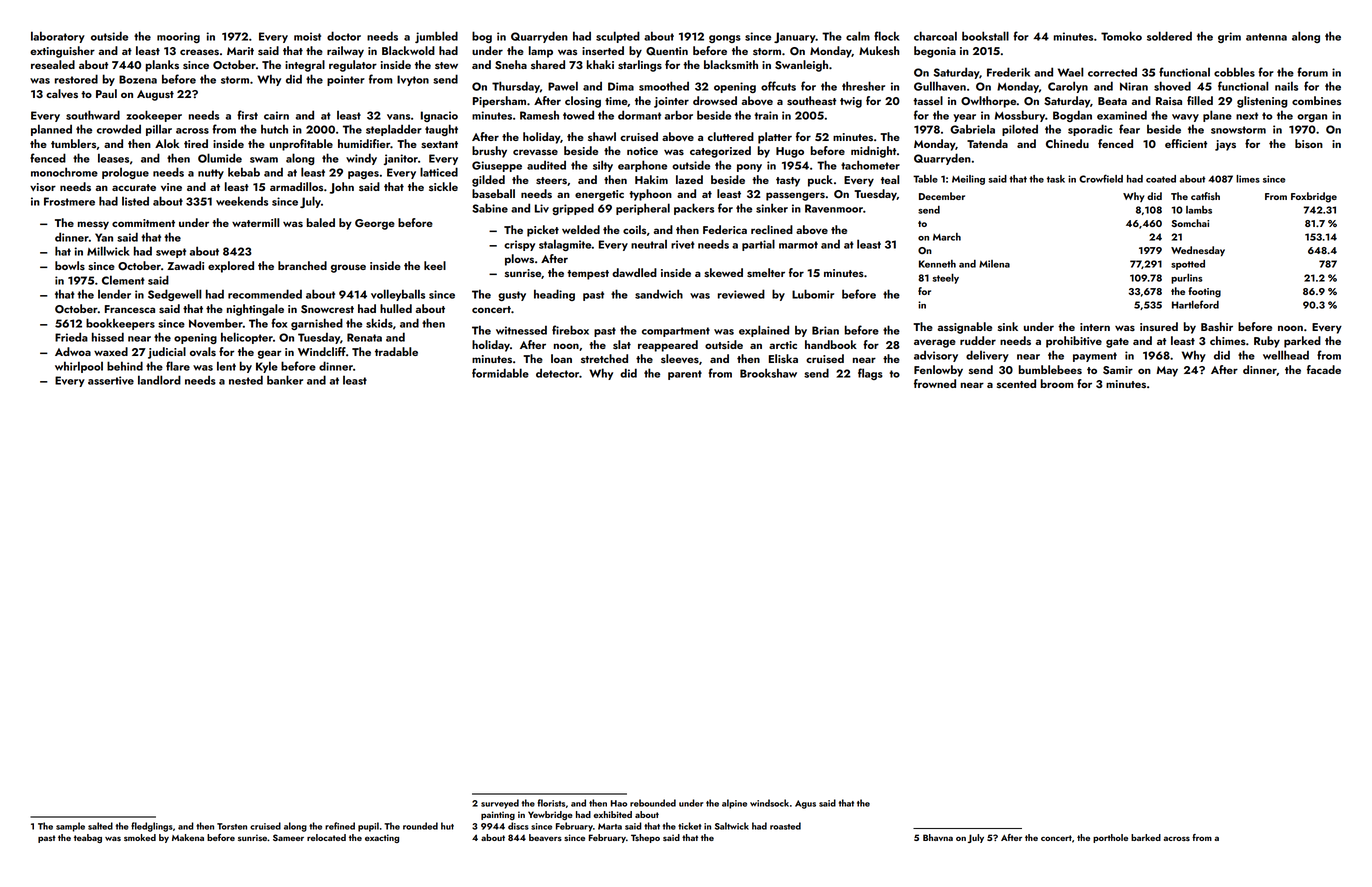 This image has width=1372, height=887. What do you see at coordinates (685, 375) in the image?
I see `parent` at bounding box center [685, 375].
